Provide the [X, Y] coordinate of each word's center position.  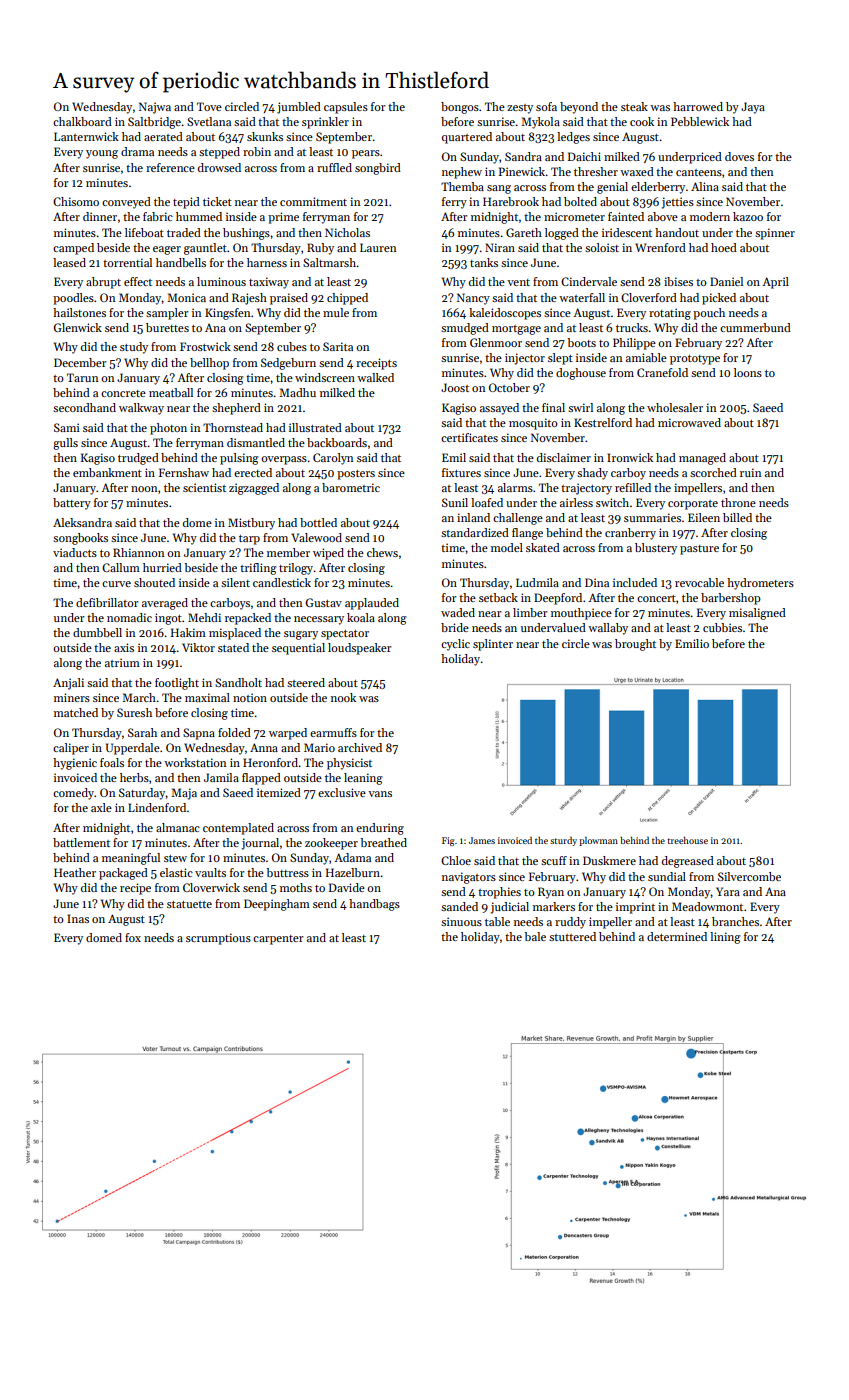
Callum [121, 567]
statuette [189, 904]
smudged [465, 329]
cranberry [630, 534]
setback [498, 597]
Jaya [753, 108]
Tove [209, 106]
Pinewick [522, 171]
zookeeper [331, 844]
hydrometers [760, 584]
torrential [127, 262]
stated [233, 647]
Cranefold [662, 372]
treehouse [687, 840]
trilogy [296, 569]
